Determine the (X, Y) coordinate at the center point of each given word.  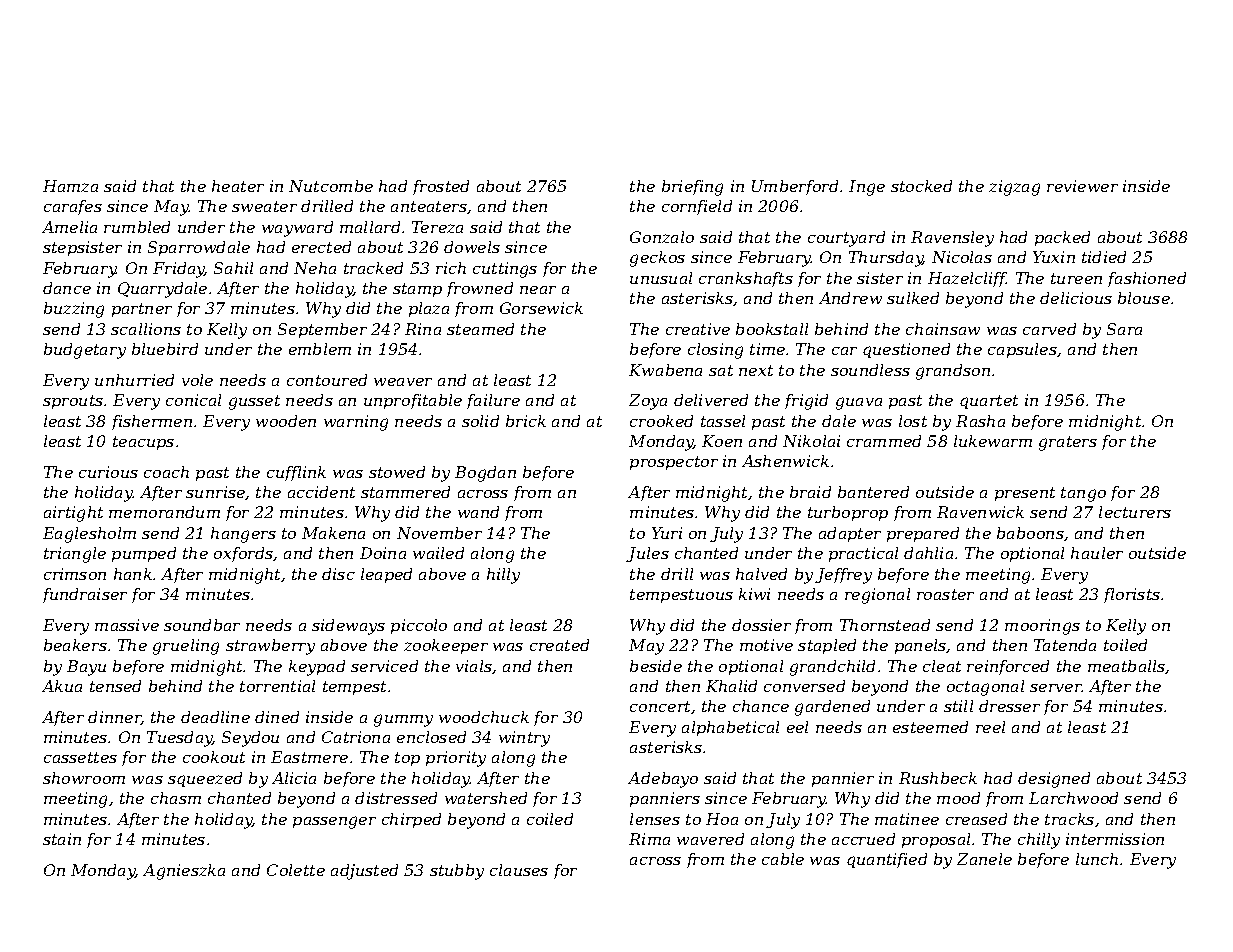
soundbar (202, 625)
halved (761, 574)
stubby (457, 872)
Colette (296, 870)
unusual (661, 278)
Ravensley (952, 239)
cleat (942, 666)
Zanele (984, 859)
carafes (73, 207)
